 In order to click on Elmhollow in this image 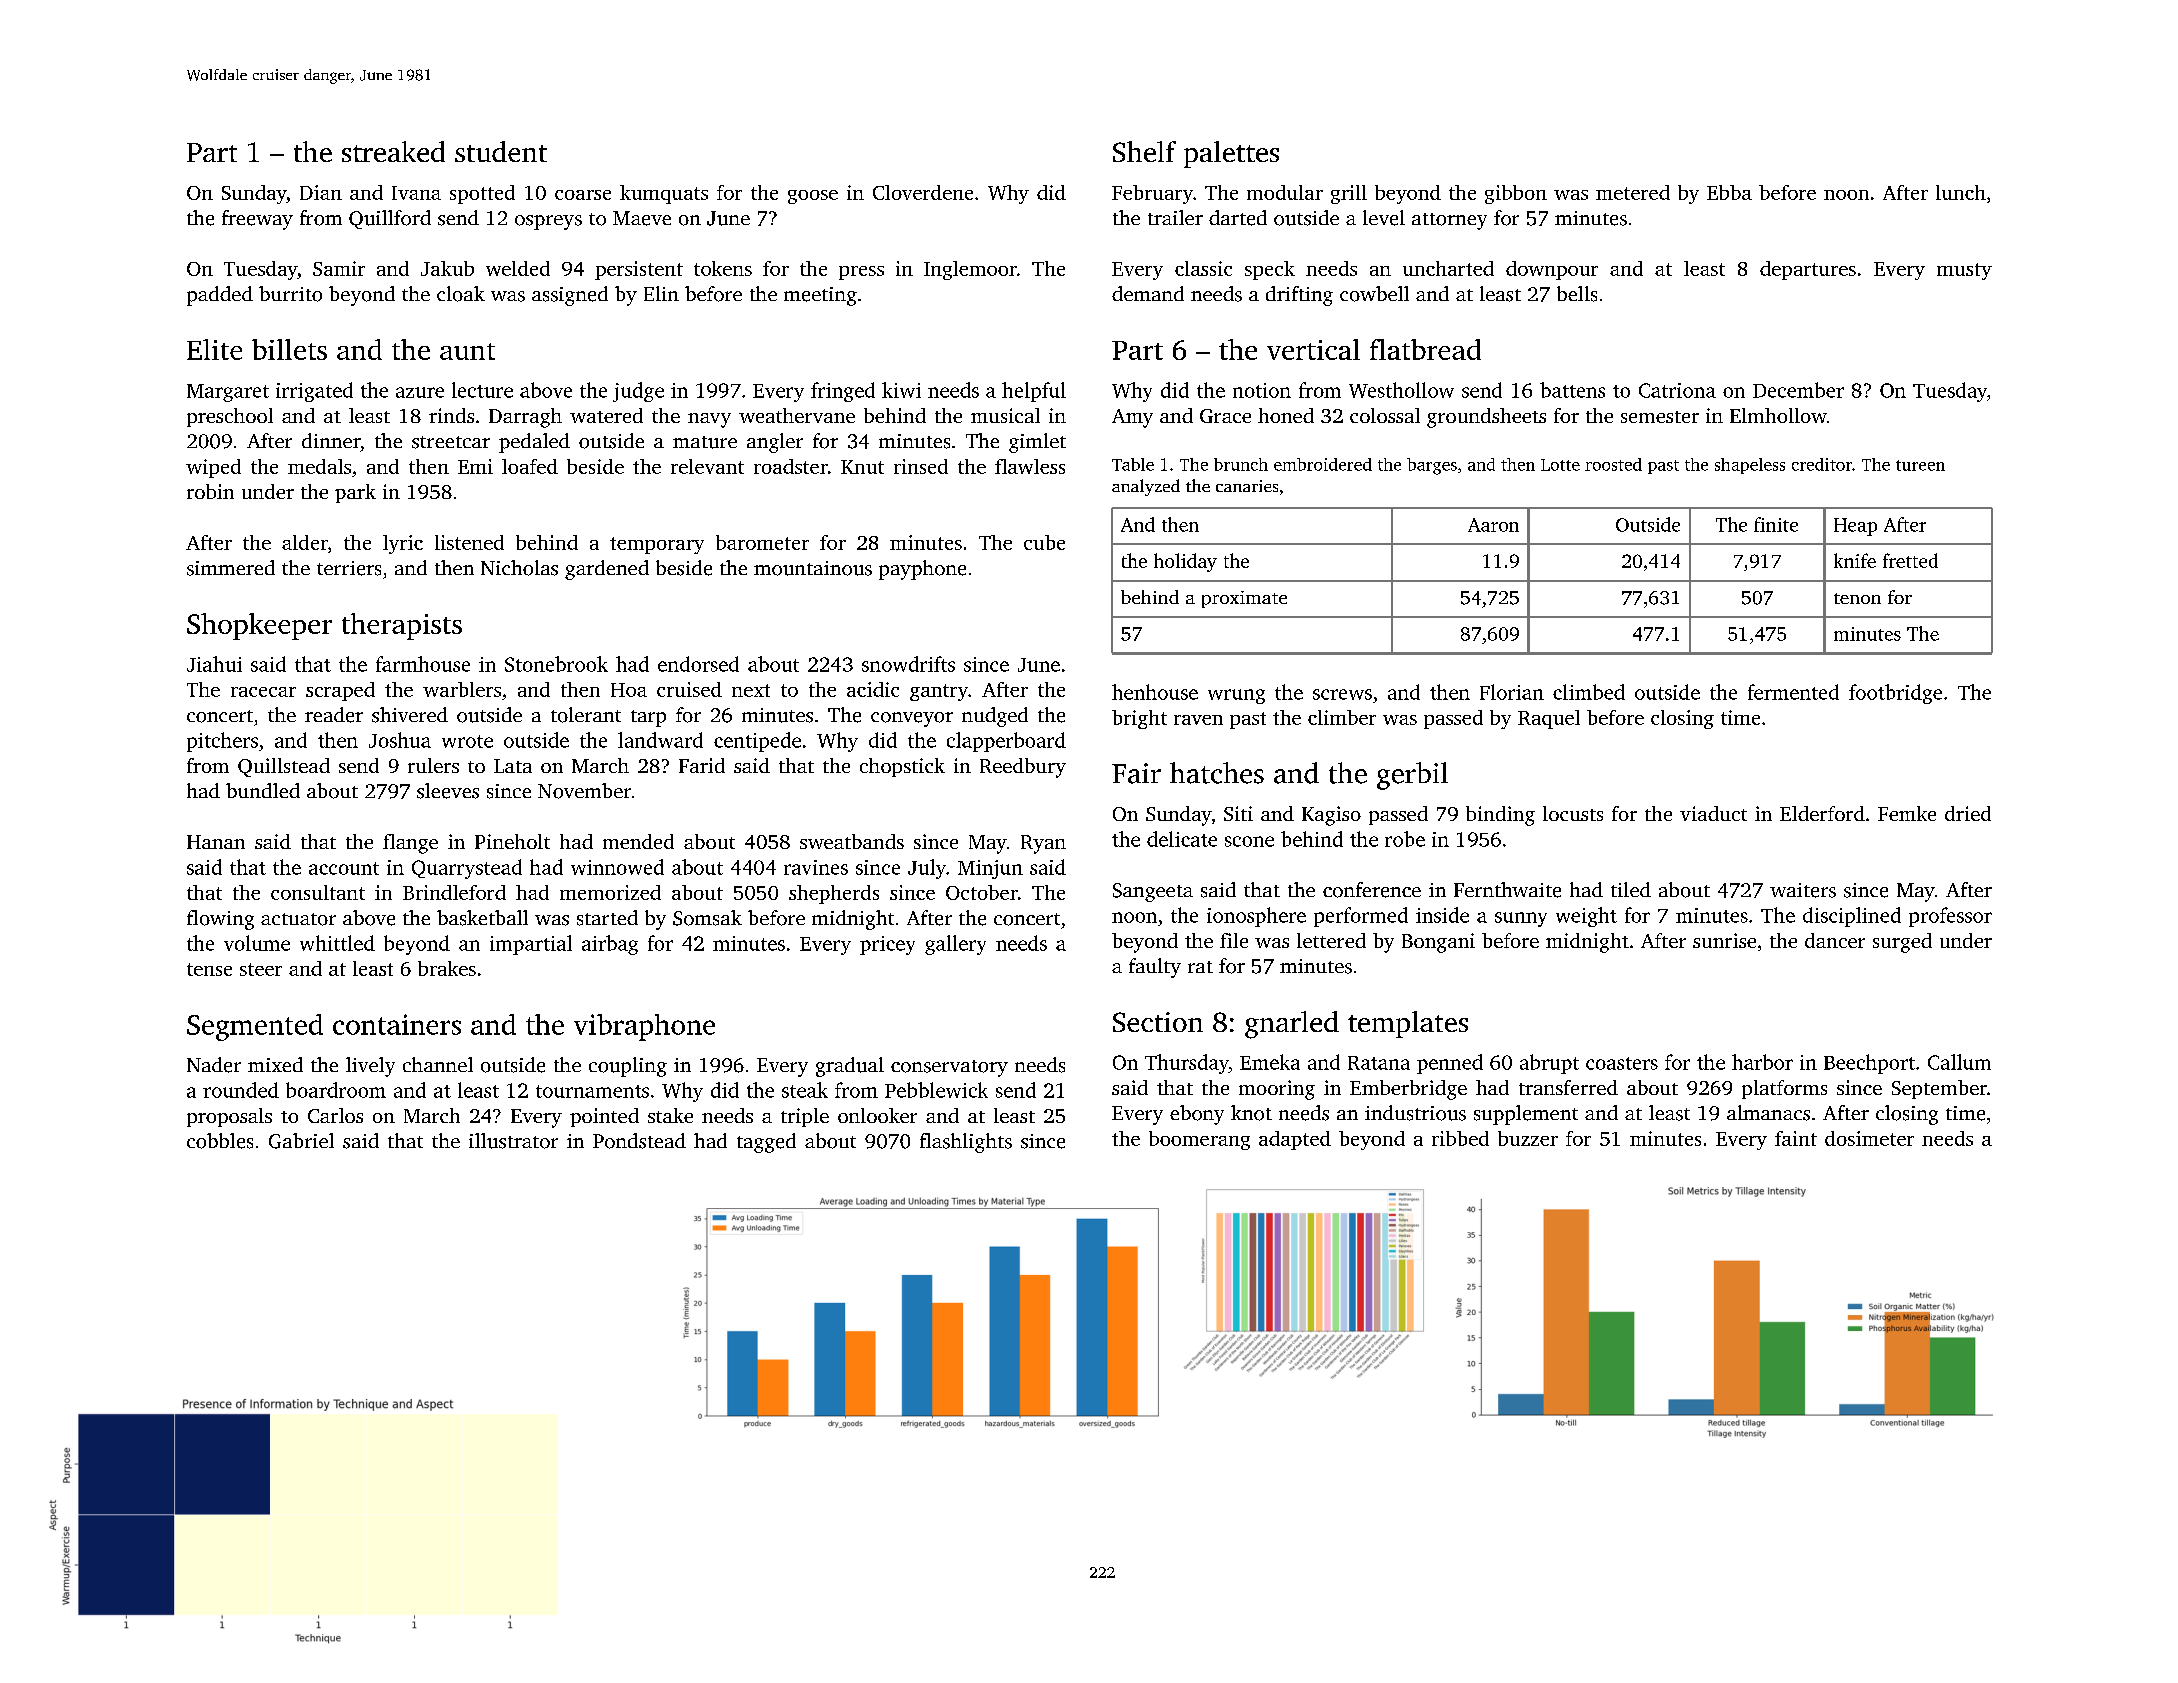, I will do `click(1778, 415)`.
